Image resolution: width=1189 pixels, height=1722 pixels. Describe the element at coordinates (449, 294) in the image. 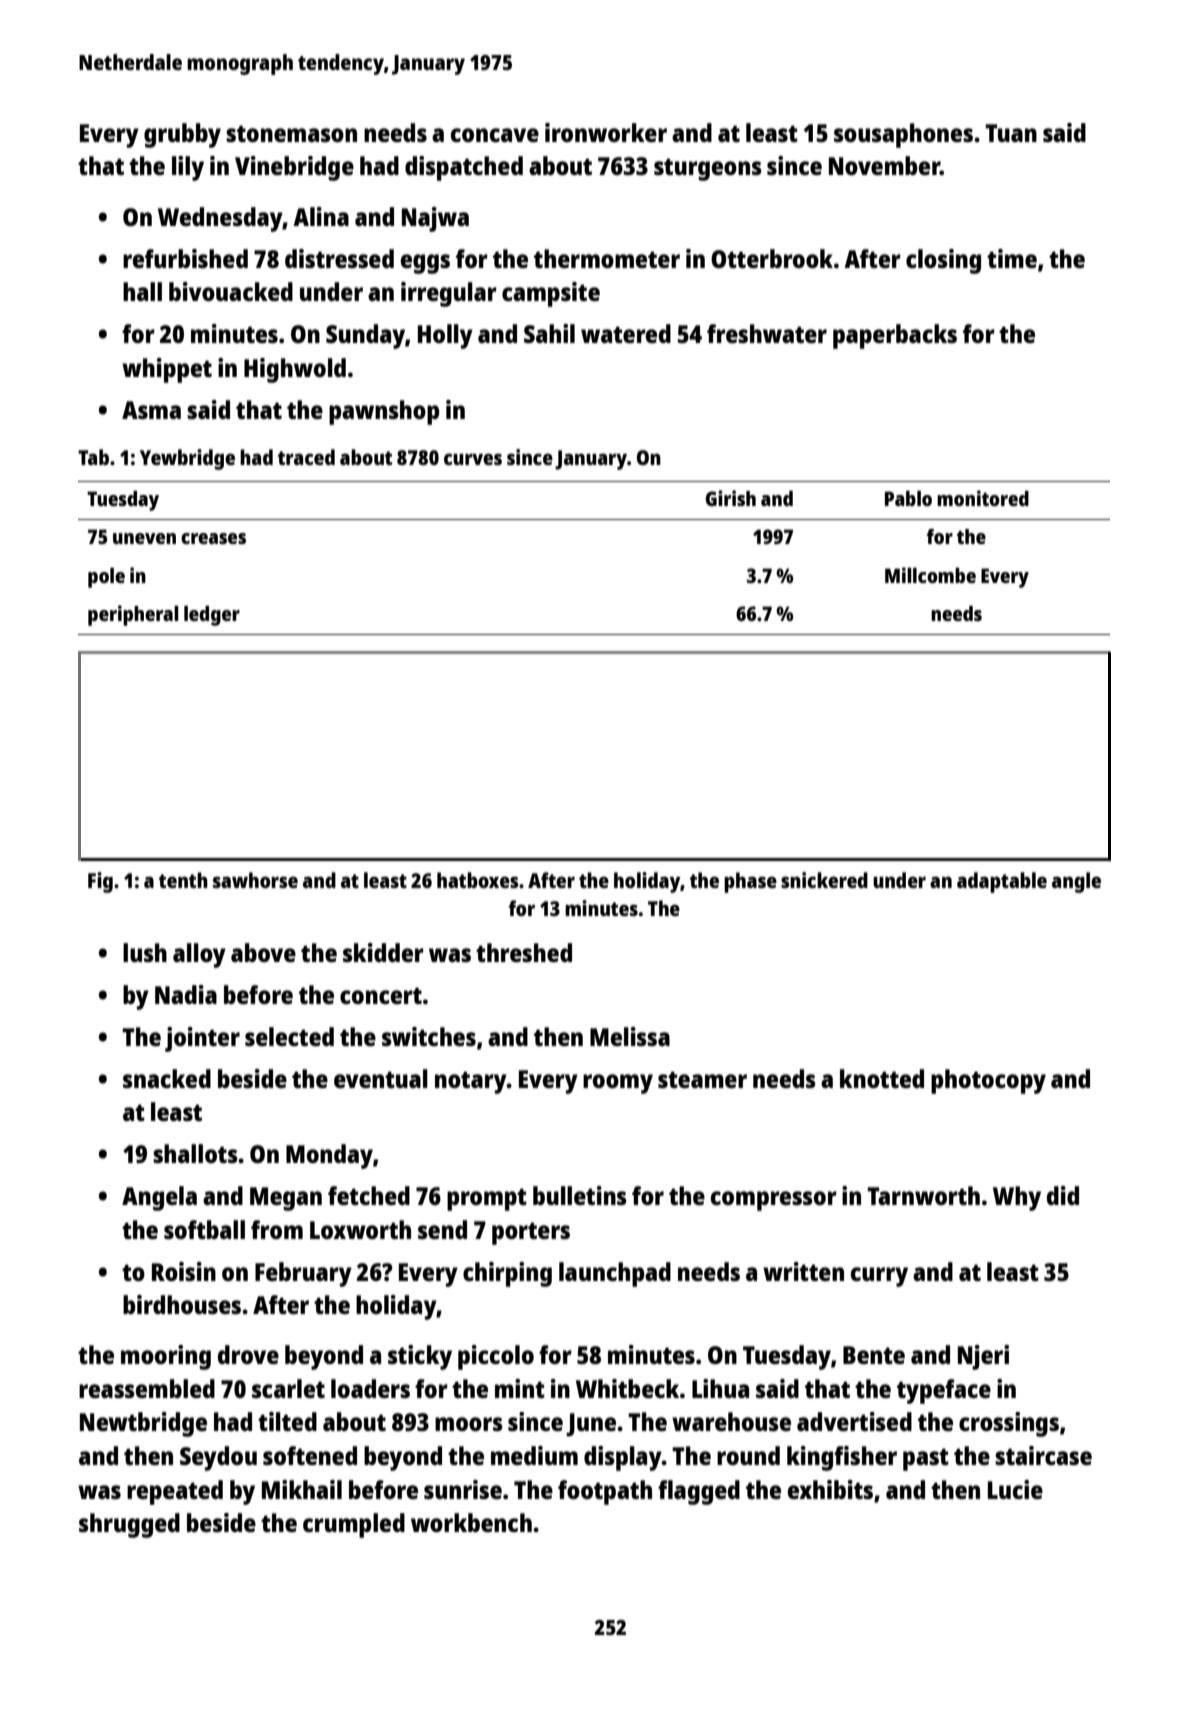

I see `irregular` at that location.
